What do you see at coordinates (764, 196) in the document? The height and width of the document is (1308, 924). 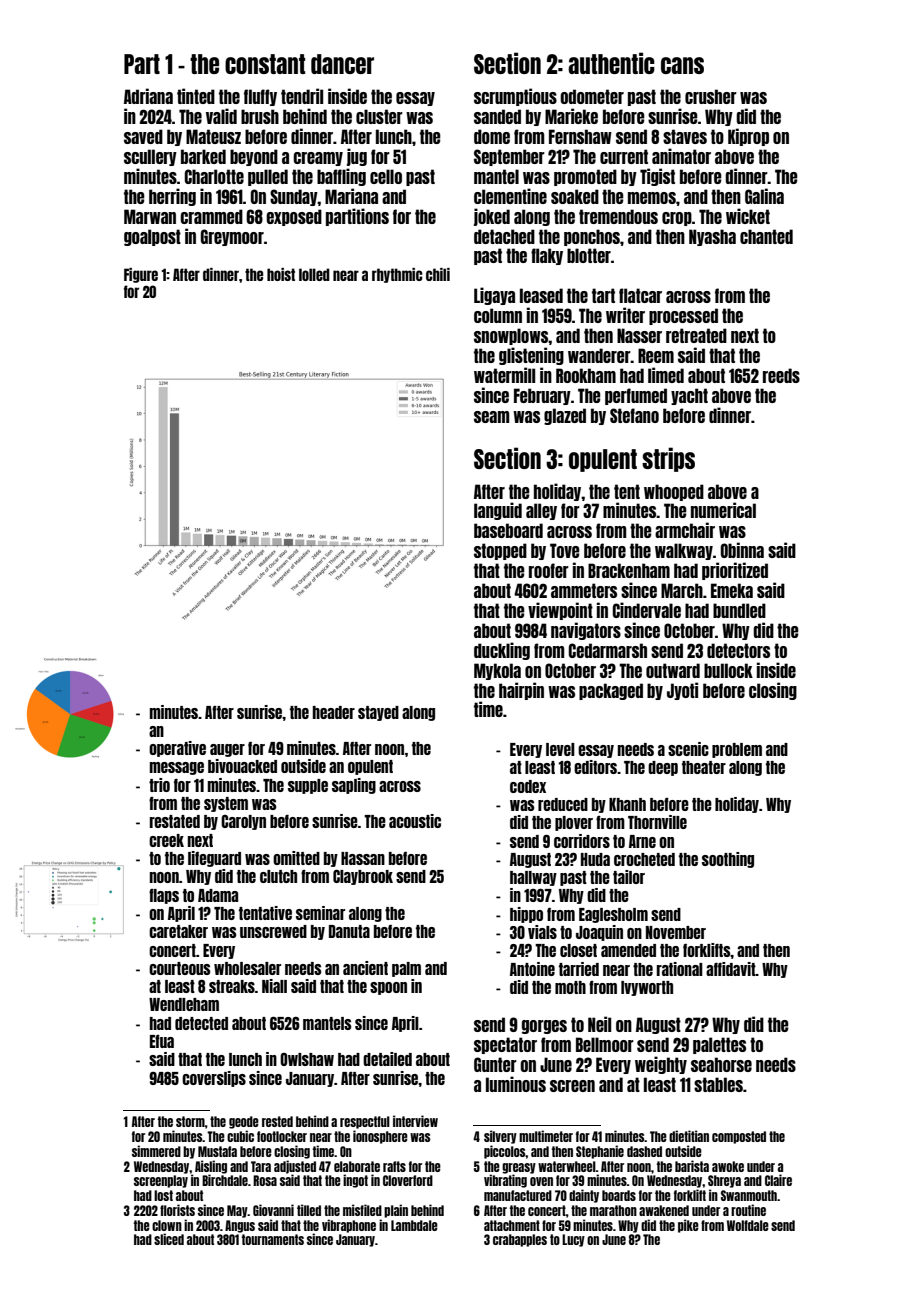 I see `Galina` at bounding box center [764, 196].
